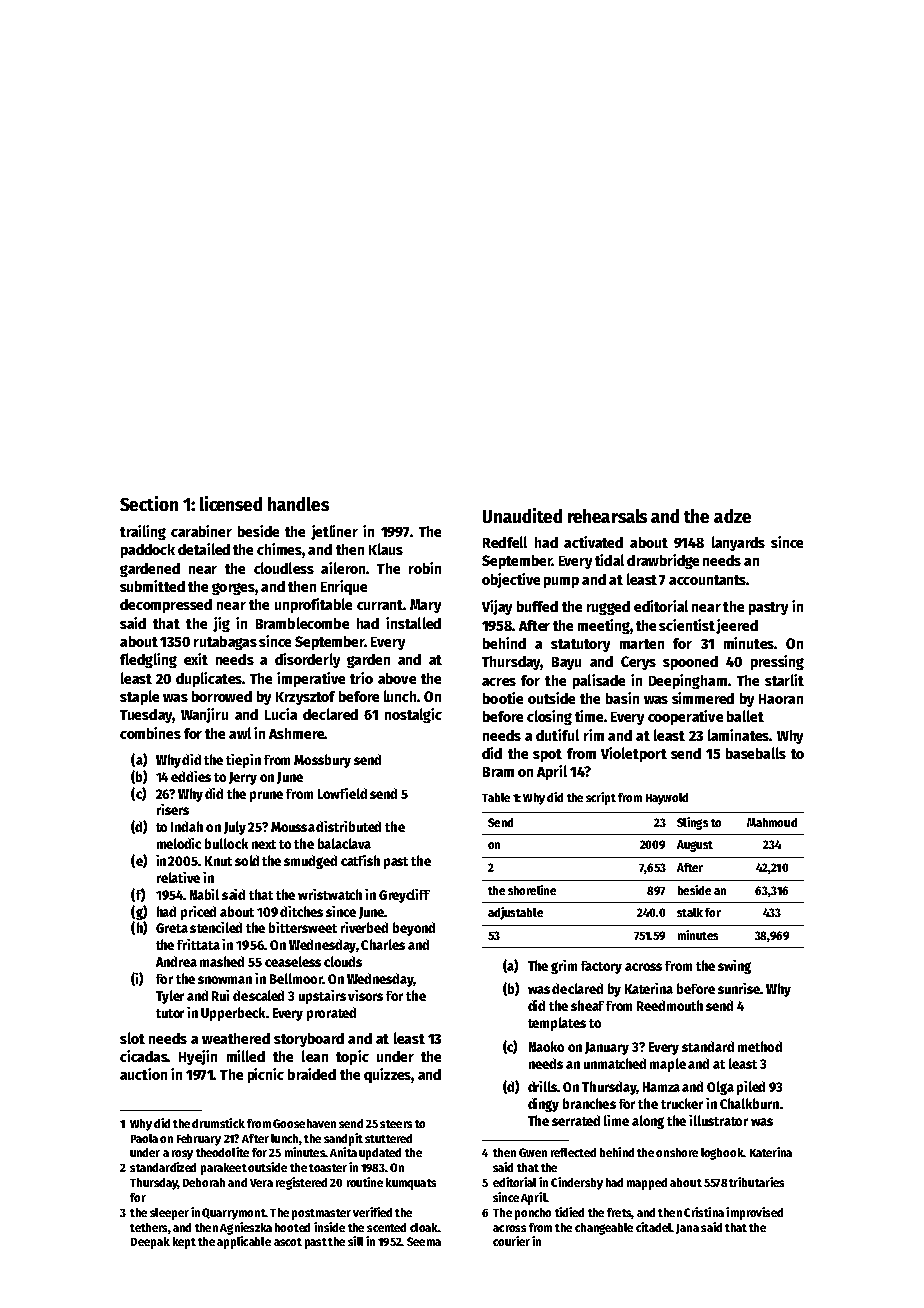 The height and width of the image is (1308, 924). What do you see at coordinates (601, 798) in the image?
I see `script` at bounding box center [601, 798].
